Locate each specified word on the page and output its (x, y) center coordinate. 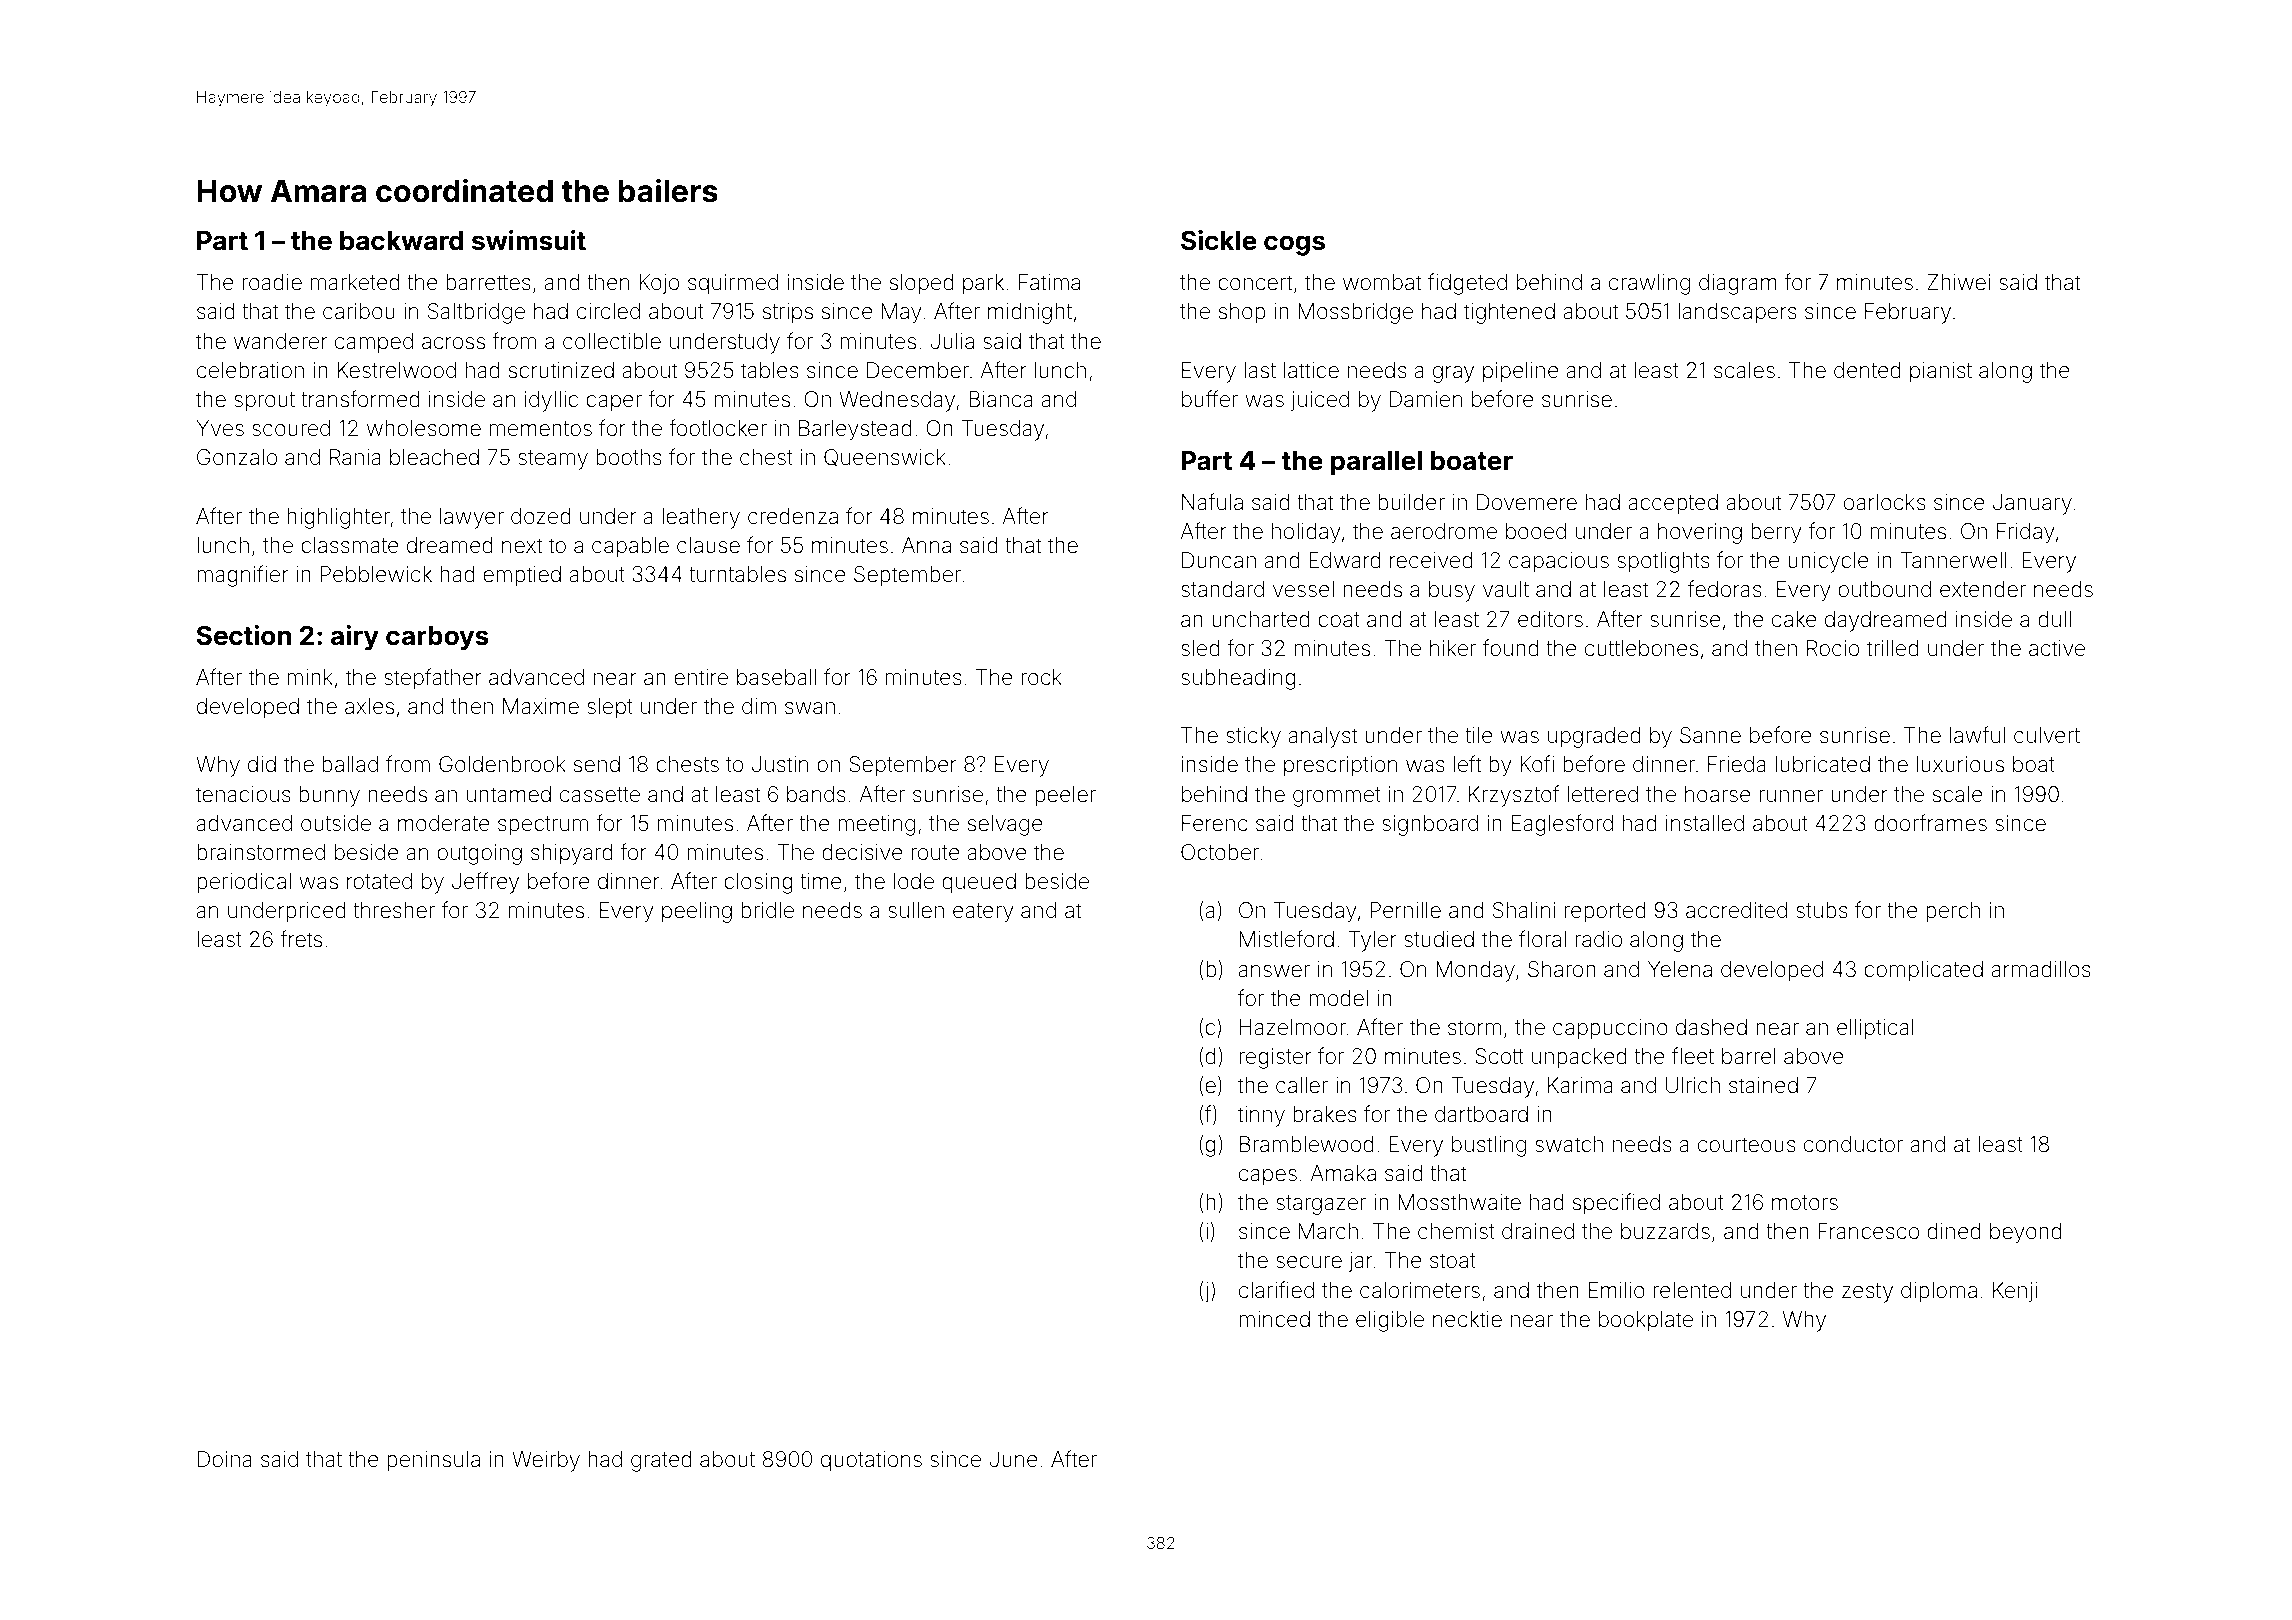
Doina (225, 1459)
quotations (871, 1461)
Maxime (541, 706)
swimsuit (529, 240)
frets (301, 938)
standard (1222, 589)
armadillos (2041, 969)
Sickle (1219, 240)
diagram (1738, 284)
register (1275, 1058)
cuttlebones (1641, 648)
